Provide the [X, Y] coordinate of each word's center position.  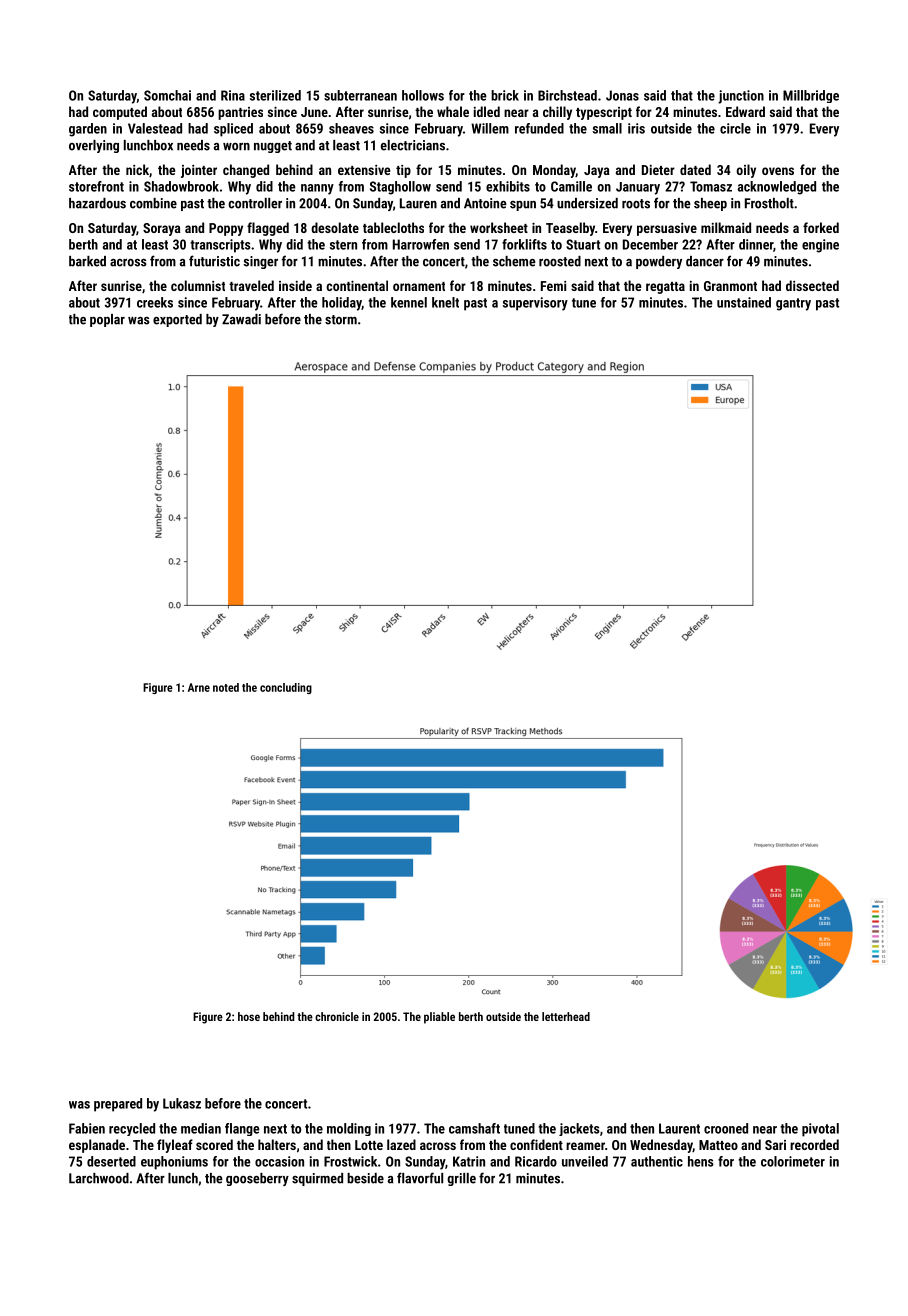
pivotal [820, 1130]
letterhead [566, 1016]
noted [226, 687]
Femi [553, 286]
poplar [107, 320]
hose [249, 1016]
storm [341, 320]
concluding [286, 688]
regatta [665, 288]
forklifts [524, 244]
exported [177, 320]
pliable [439, 1018]
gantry [793, 304]
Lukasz [182, 1103]
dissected [812, 285]
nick [137, 169]
